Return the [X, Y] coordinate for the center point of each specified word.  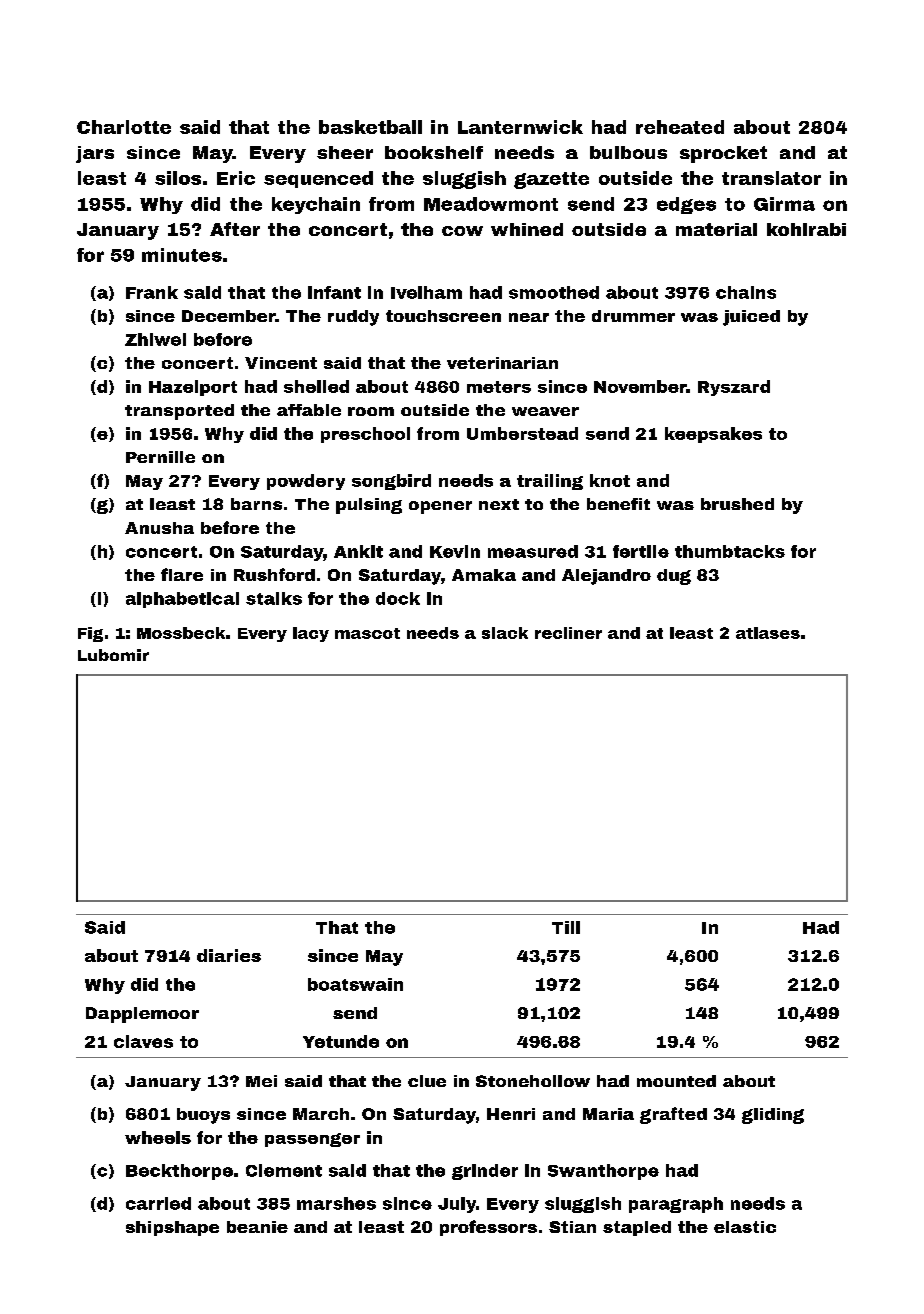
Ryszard [734, 388]
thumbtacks [730, 551]
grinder [485, 1172]
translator [771, 178]
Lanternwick [520, 127]
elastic [745, 1227]
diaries [229, 955]
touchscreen [443, 316]
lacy [311, 634]
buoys [203, 1116]
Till [566, 927]
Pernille [160, 457]
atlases [768, 633]
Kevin [455, 551]
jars [95, 154]
